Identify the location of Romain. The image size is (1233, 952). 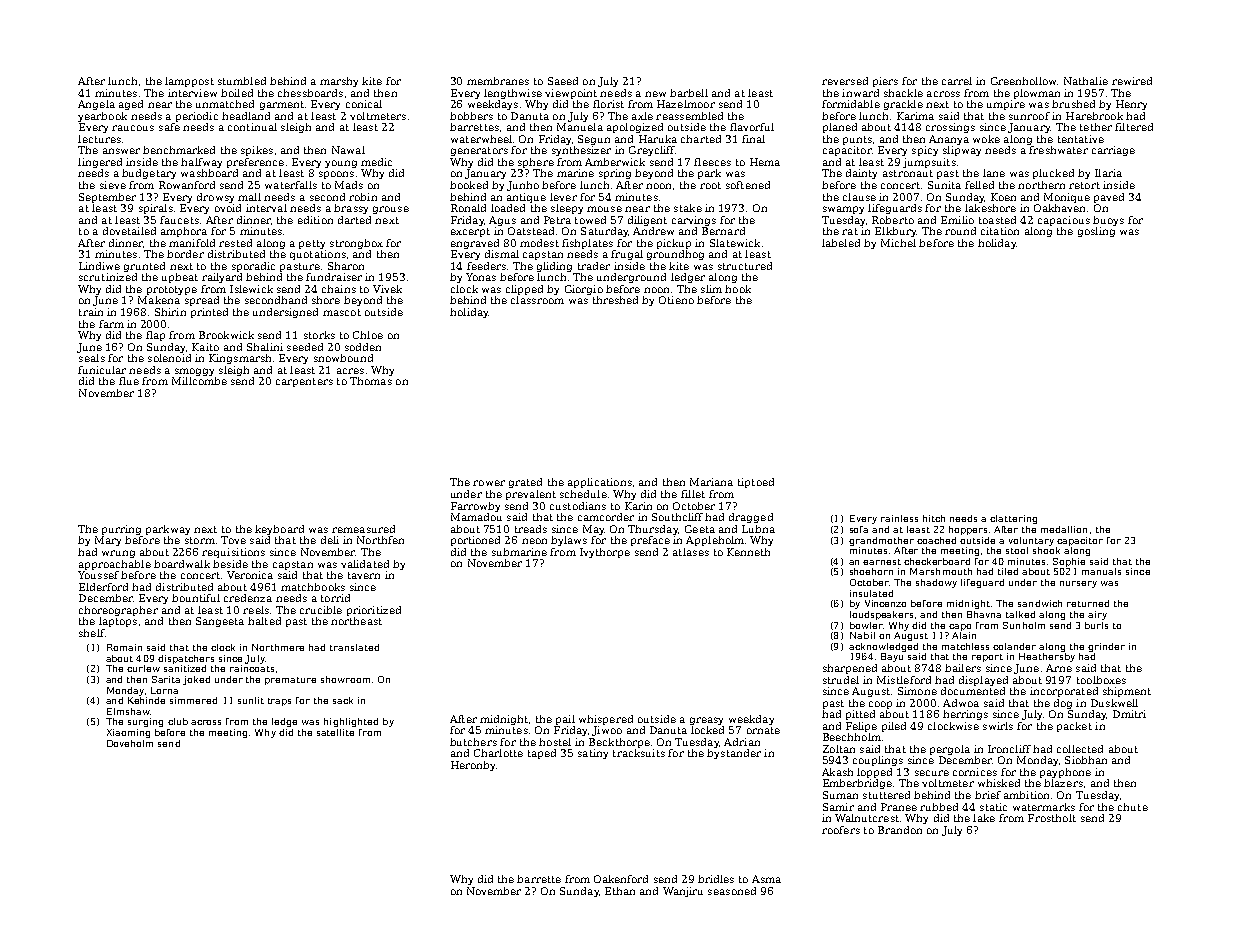
(124, 647).
